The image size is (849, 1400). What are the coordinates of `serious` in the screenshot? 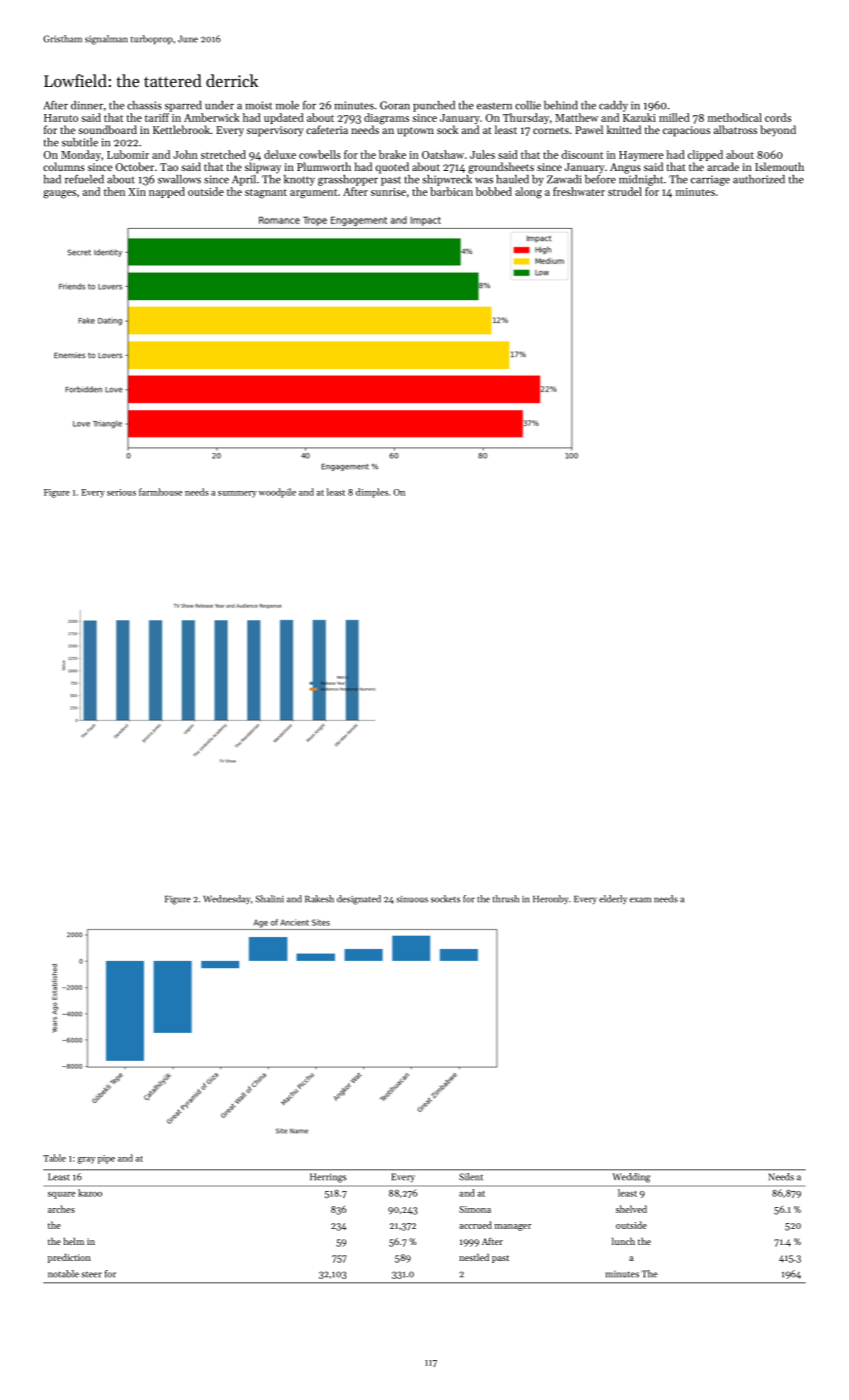 It's located at (121, 492).
